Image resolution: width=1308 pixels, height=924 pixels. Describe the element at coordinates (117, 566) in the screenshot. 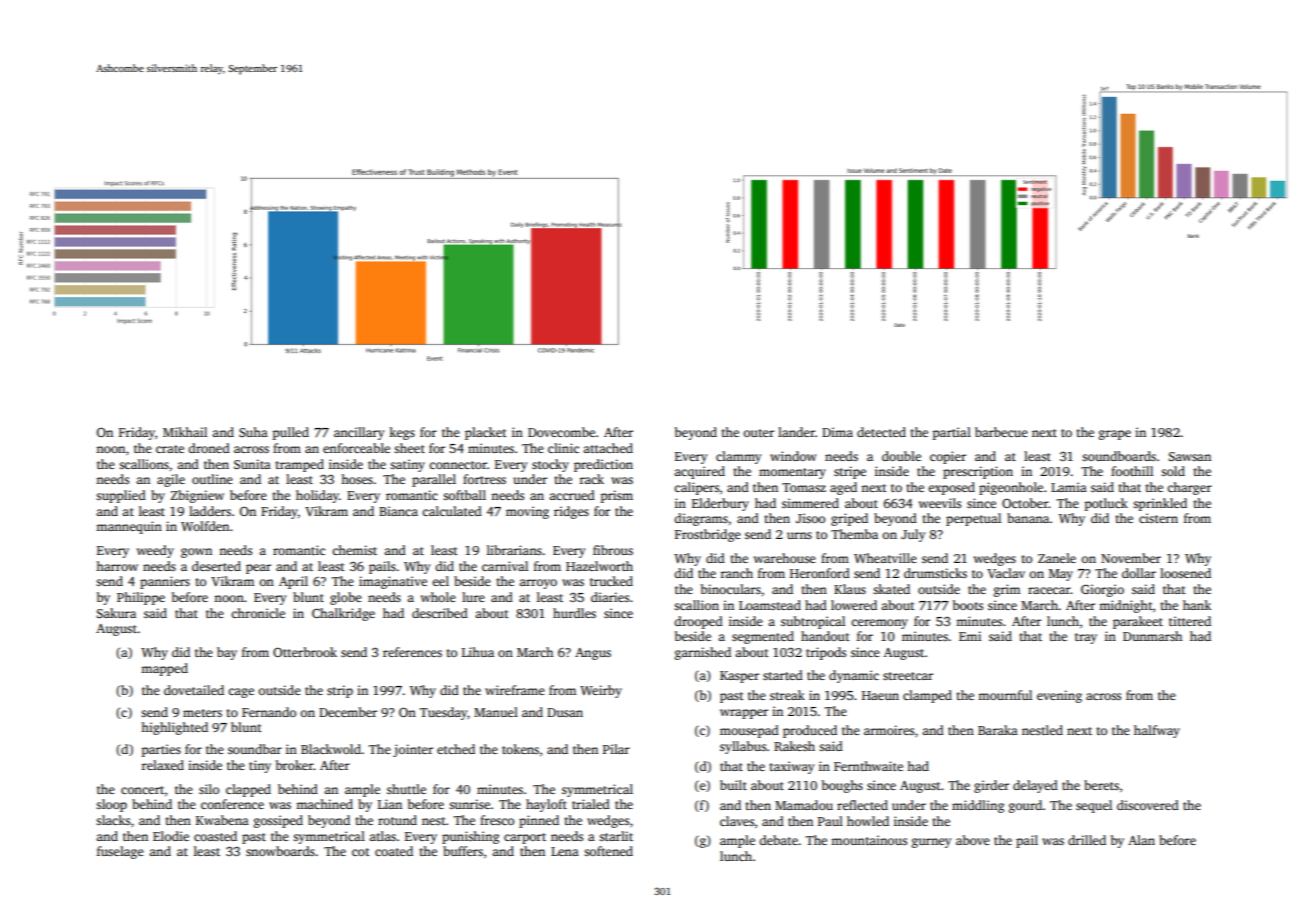

I see `harrow` at that location.
